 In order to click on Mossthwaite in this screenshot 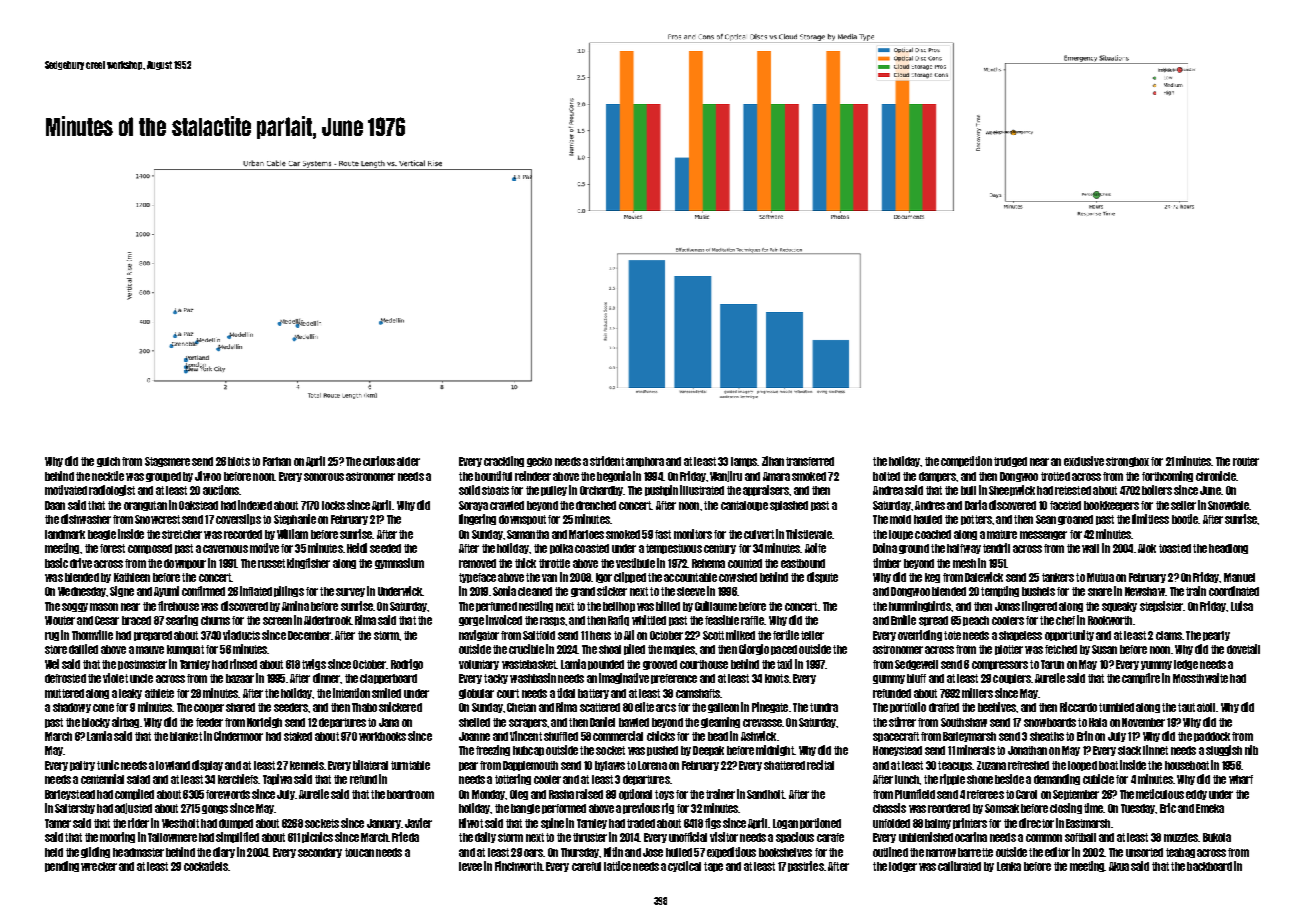, I will do `click(1200, 678)`.
